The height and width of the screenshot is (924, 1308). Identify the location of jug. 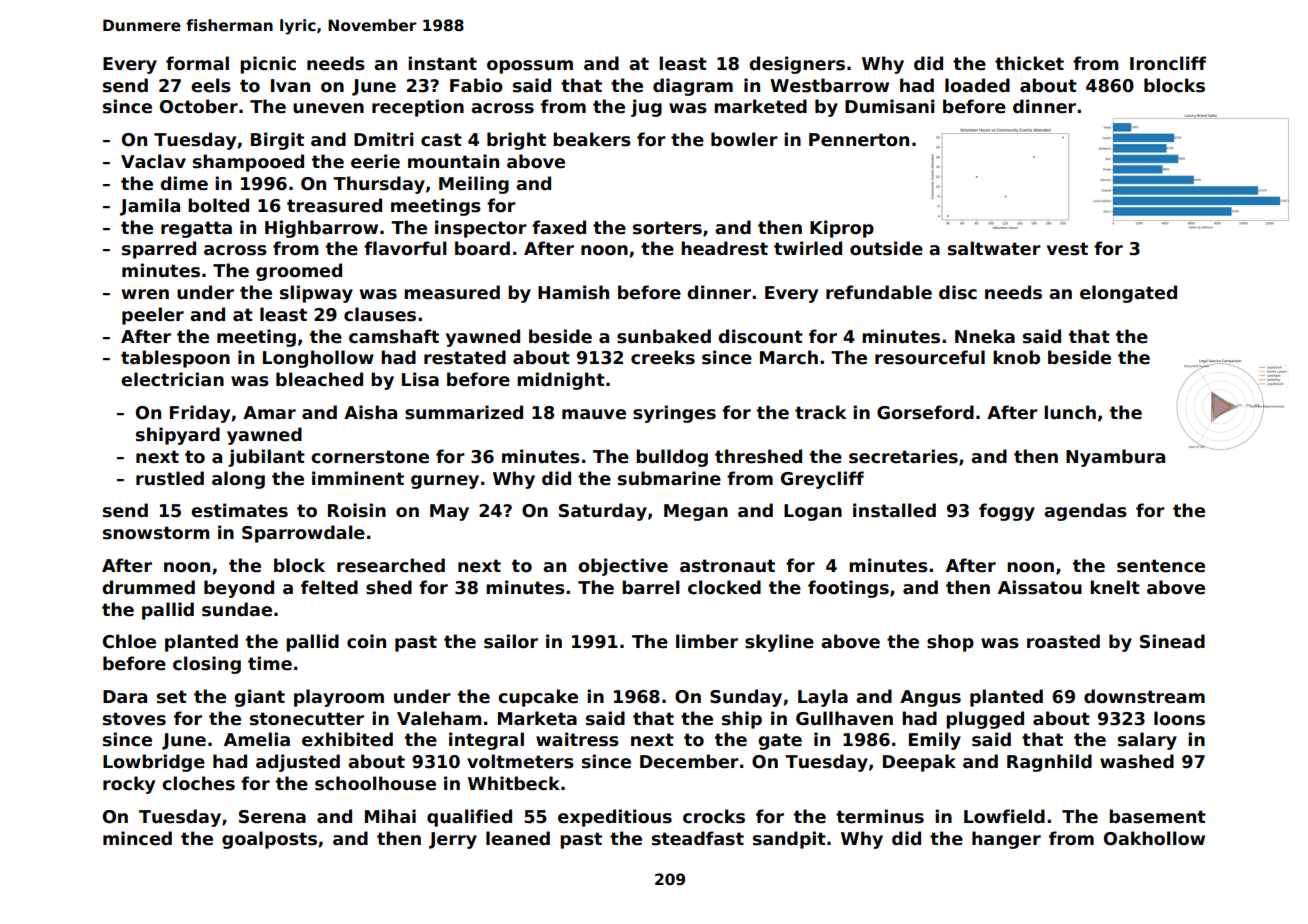
(646, 108).
